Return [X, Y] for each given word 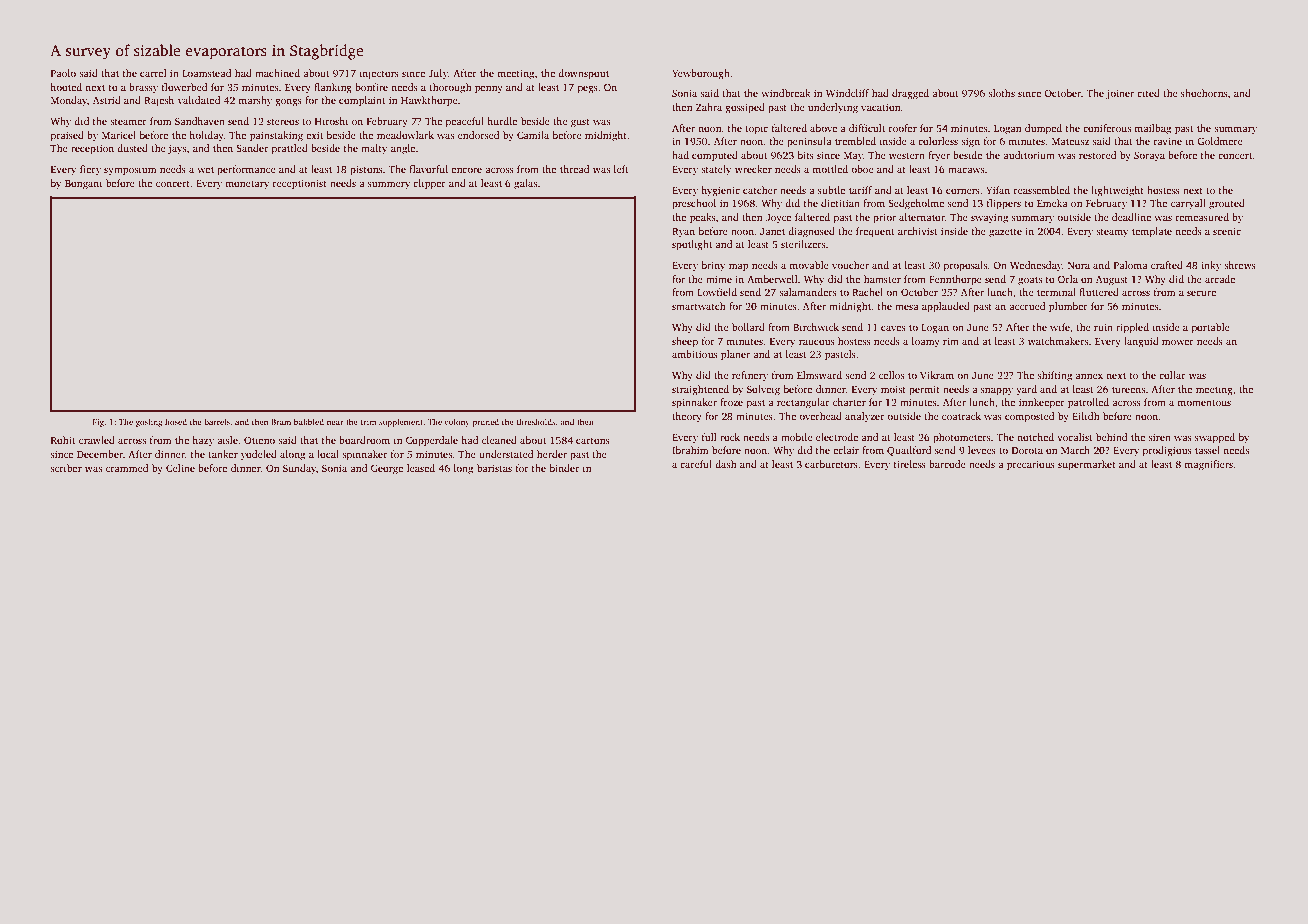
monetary [247, 185]
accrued [1027, 306]
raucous [817, 342]
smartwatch [699, 306]
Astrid [107, 100]
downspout [583, 74]
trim [369, 422]
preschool [694, 204]
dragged [910, 94]
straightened [700, 390]
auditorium [1029, 155]
